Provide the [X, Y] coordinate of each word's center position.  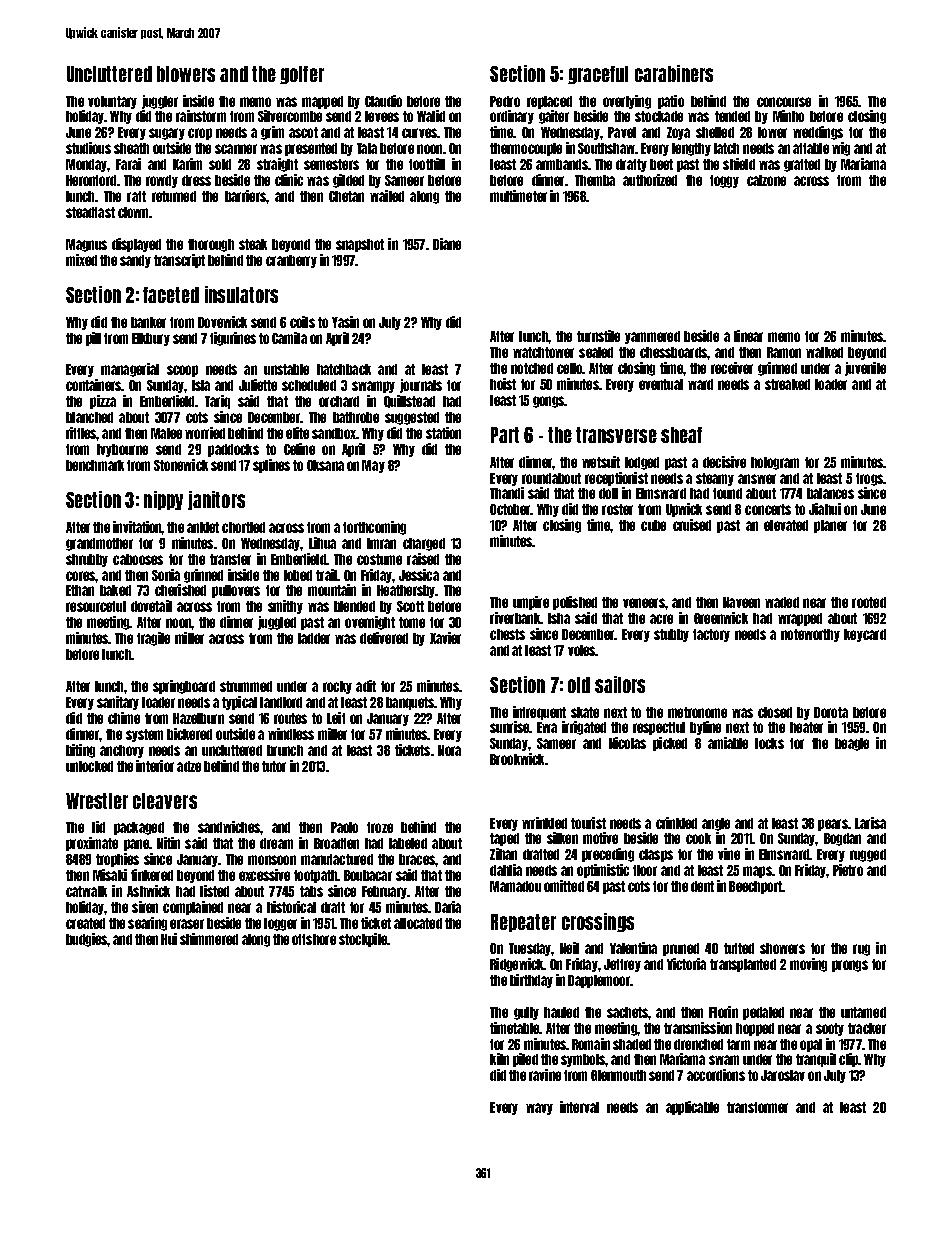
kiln [499, 1059]
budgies [86, 940]
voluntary [112, 102]
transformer [757, 1107]
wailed [387, 196]
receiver [732, 368]
